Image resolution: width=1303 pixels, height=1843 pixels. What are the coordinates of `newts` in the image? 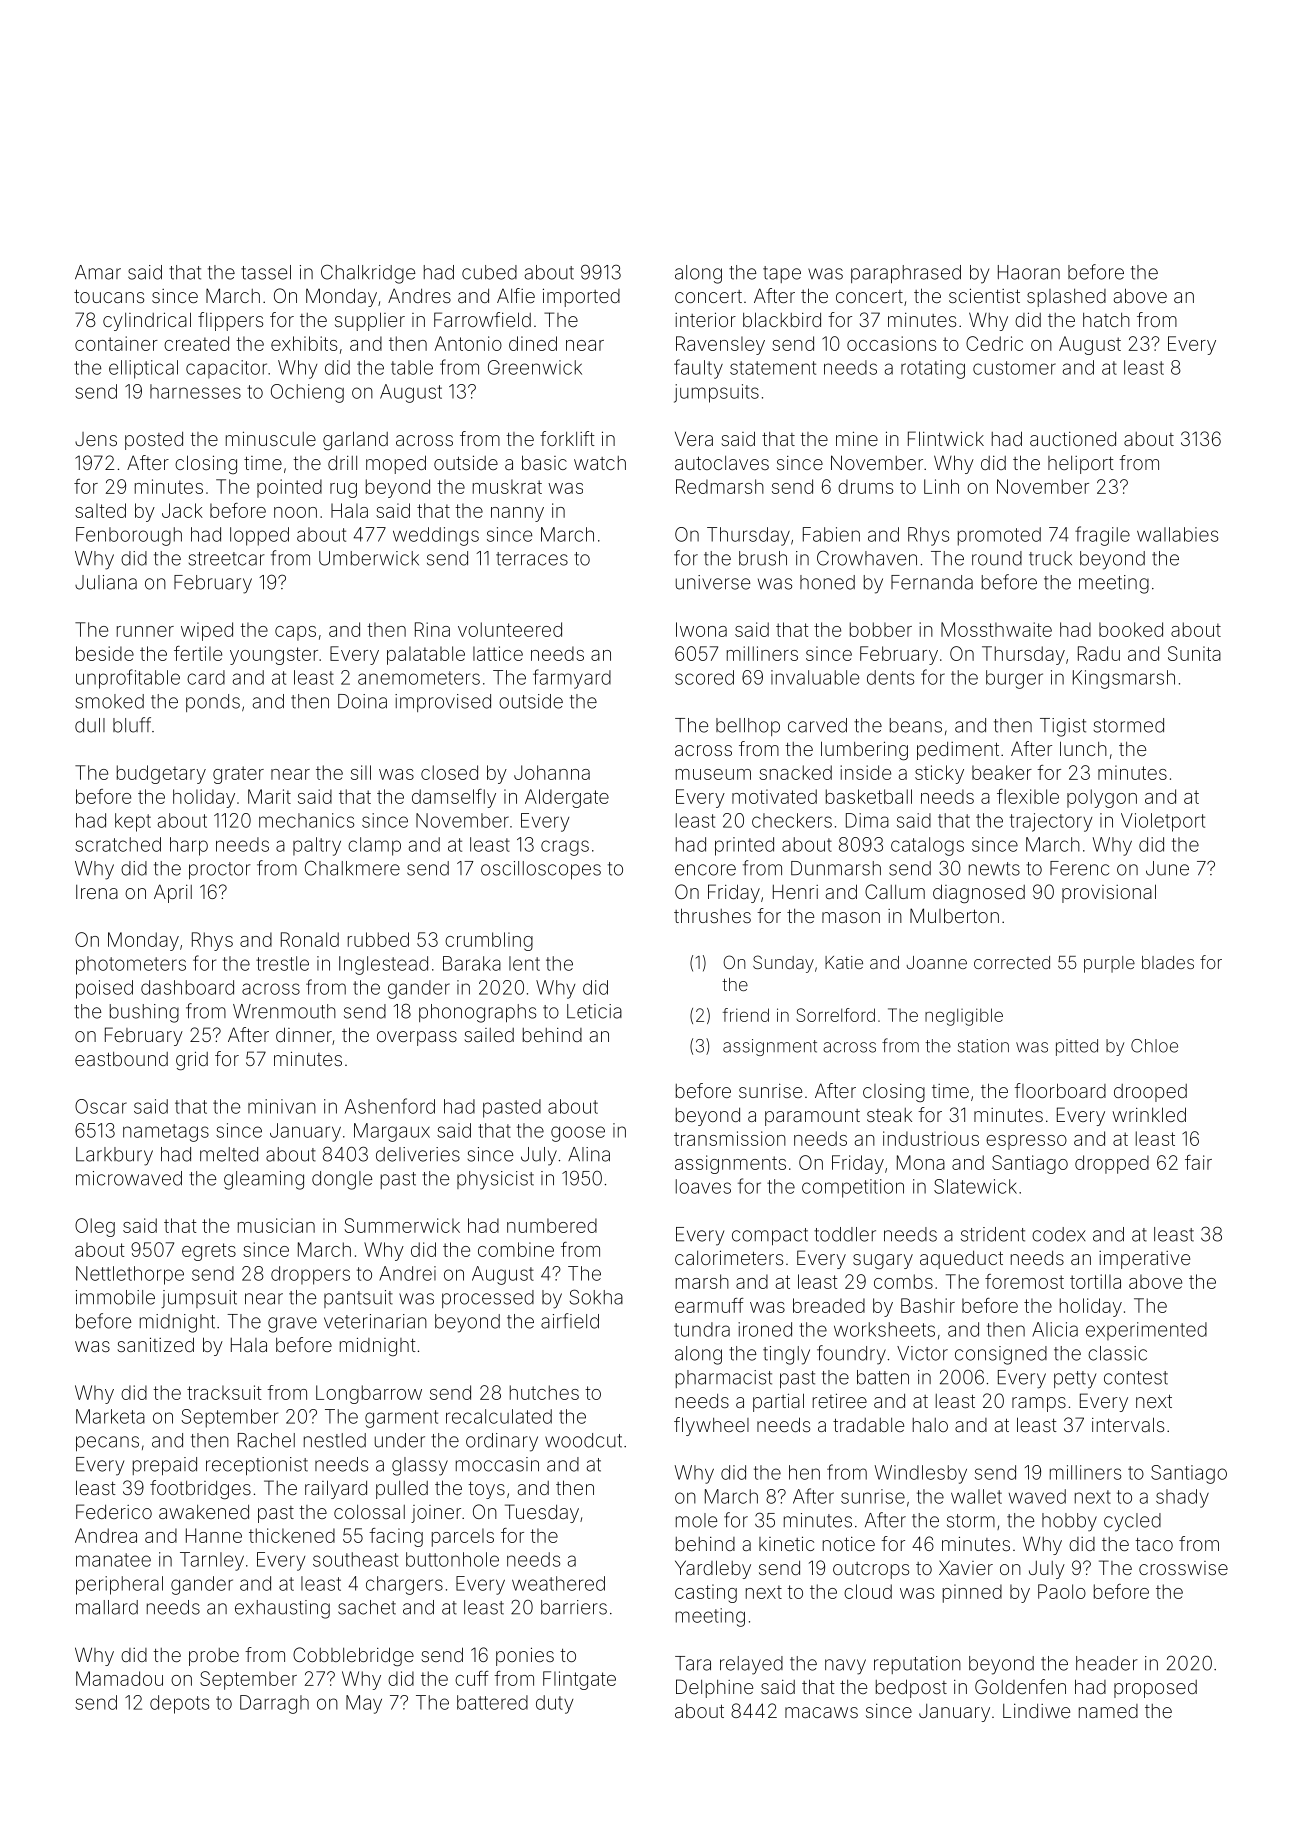 It's located at (994, 869).
